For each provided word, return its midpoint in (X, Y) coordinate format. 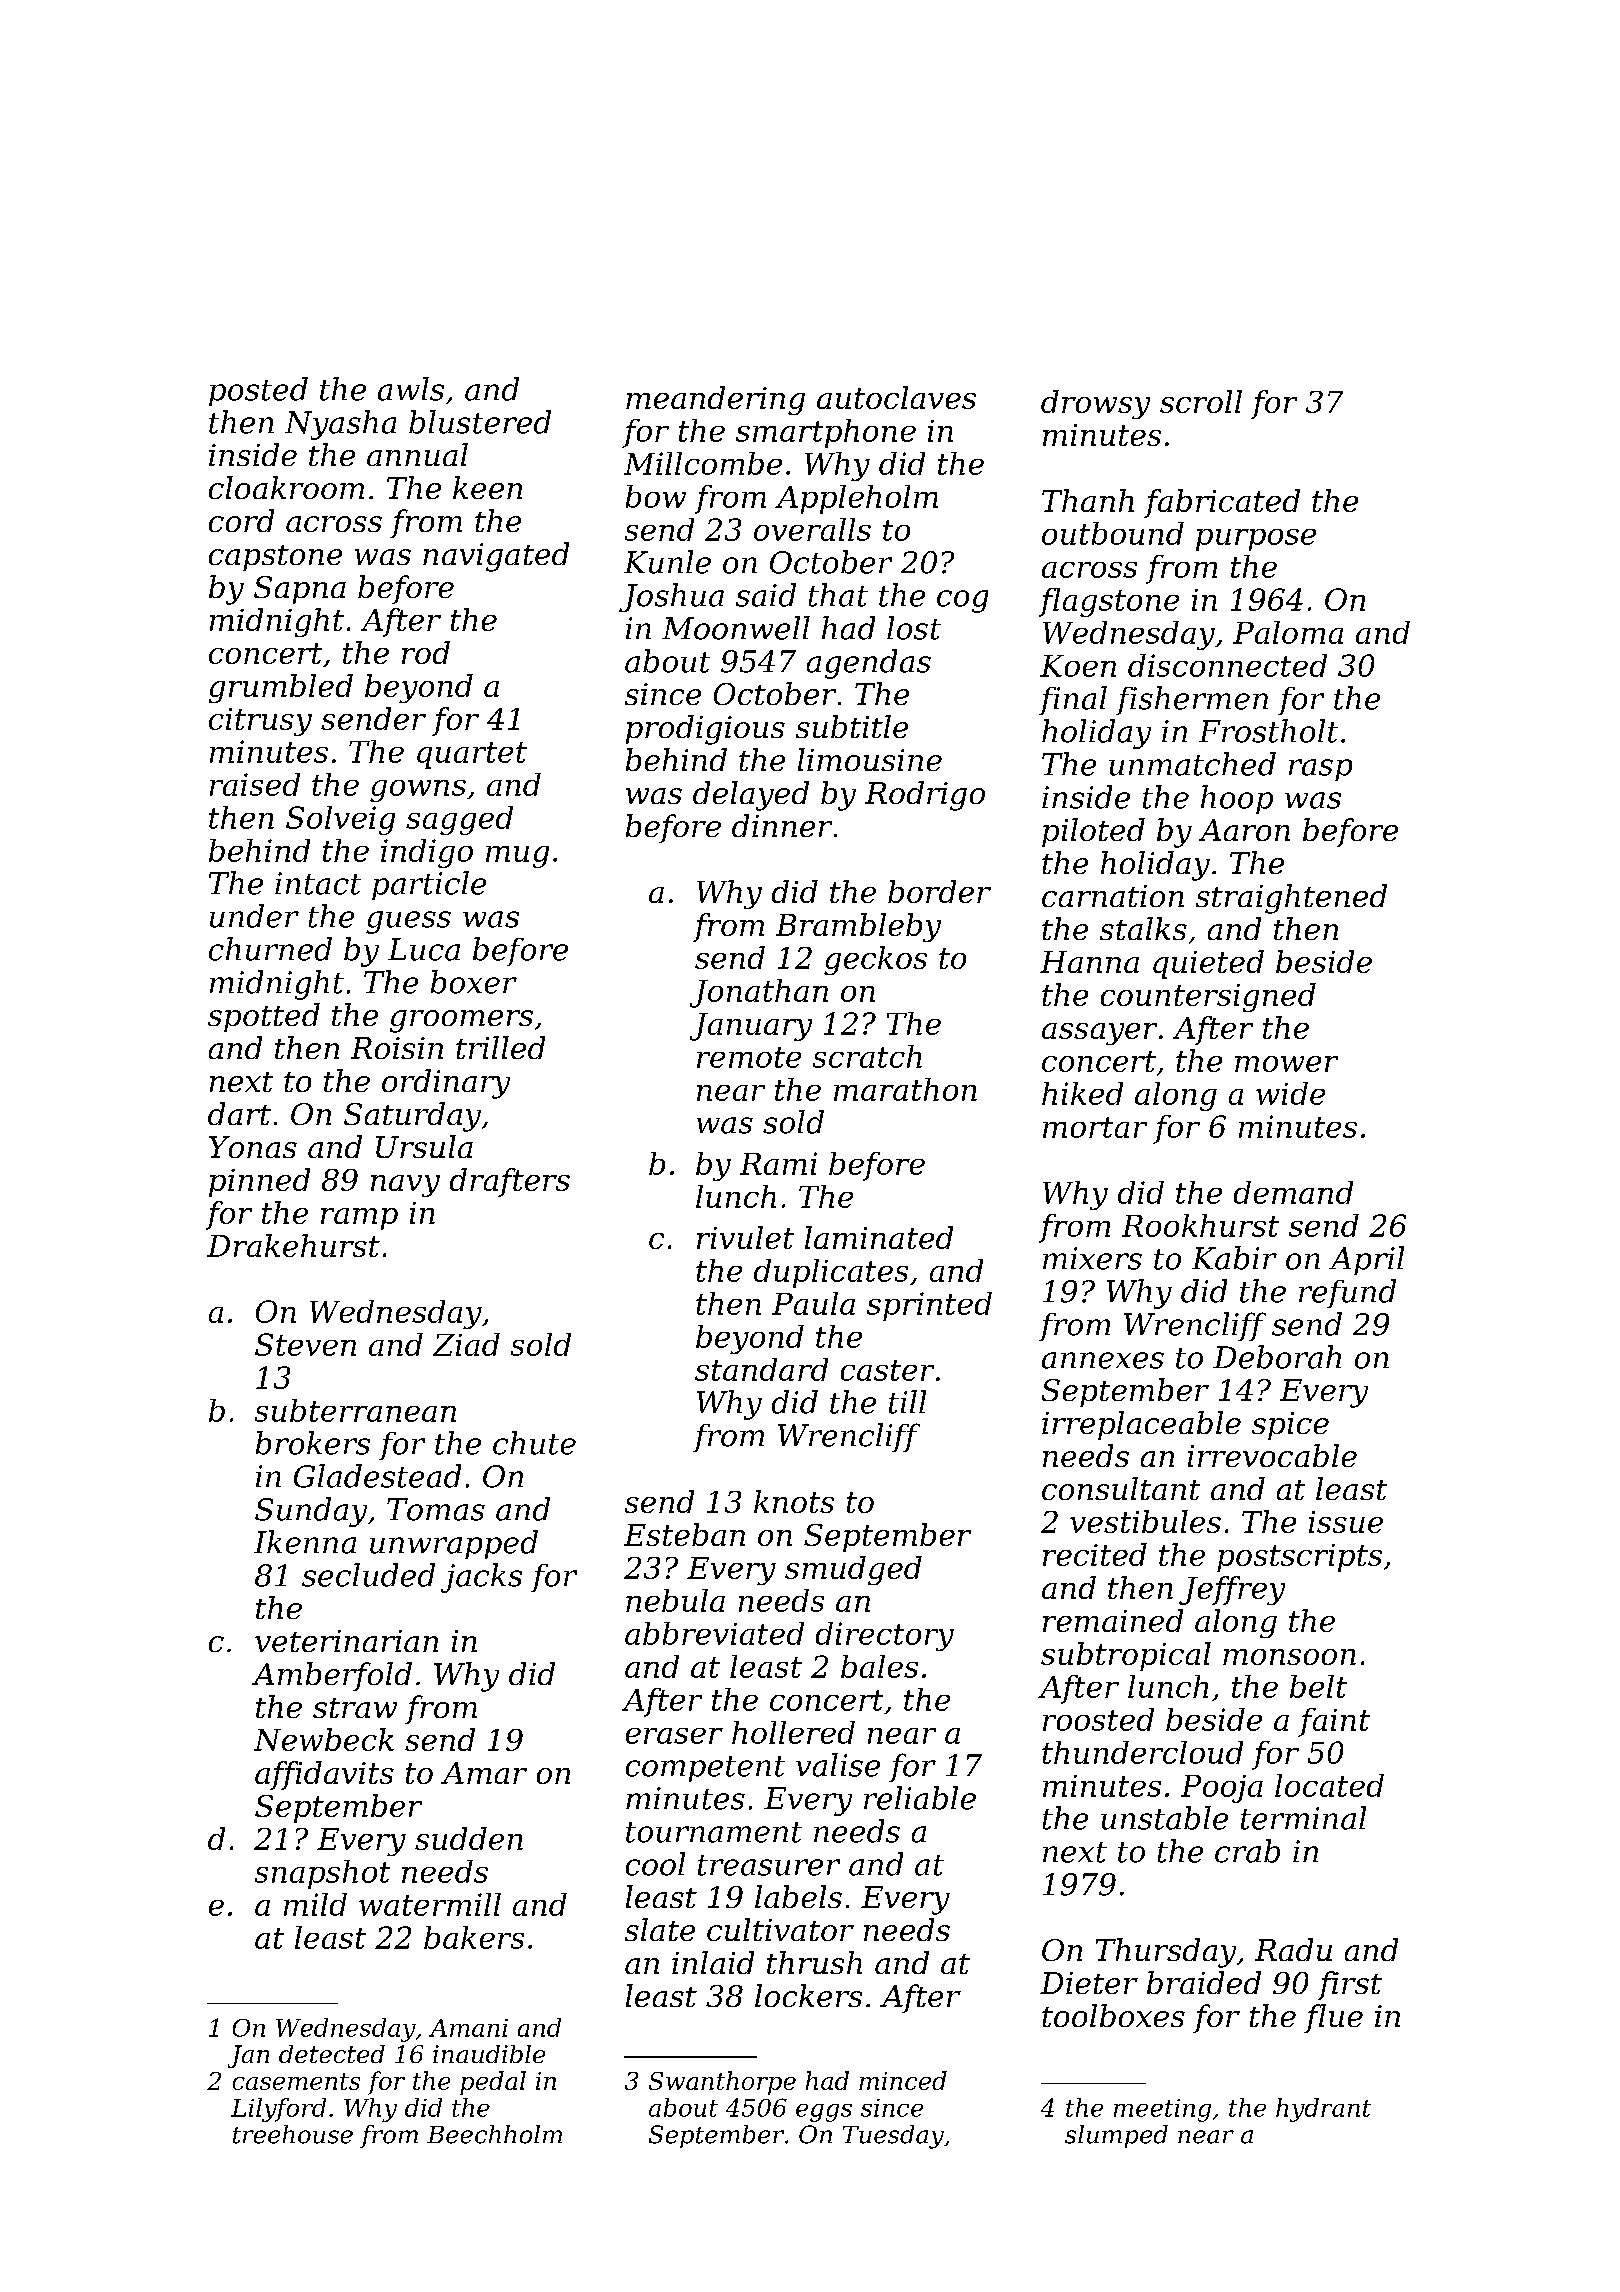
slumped (1116, 2136)
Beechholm (494, 2134)
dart (239, 1113)
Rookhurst (1200, 1225)
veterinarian (346, 1641)
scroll (1201, 401)
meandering (715, 400)
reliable (920, 1798)
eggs (824, 2113)
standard (761, 1369)
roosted (1098, 1719)
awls (411, 389)
